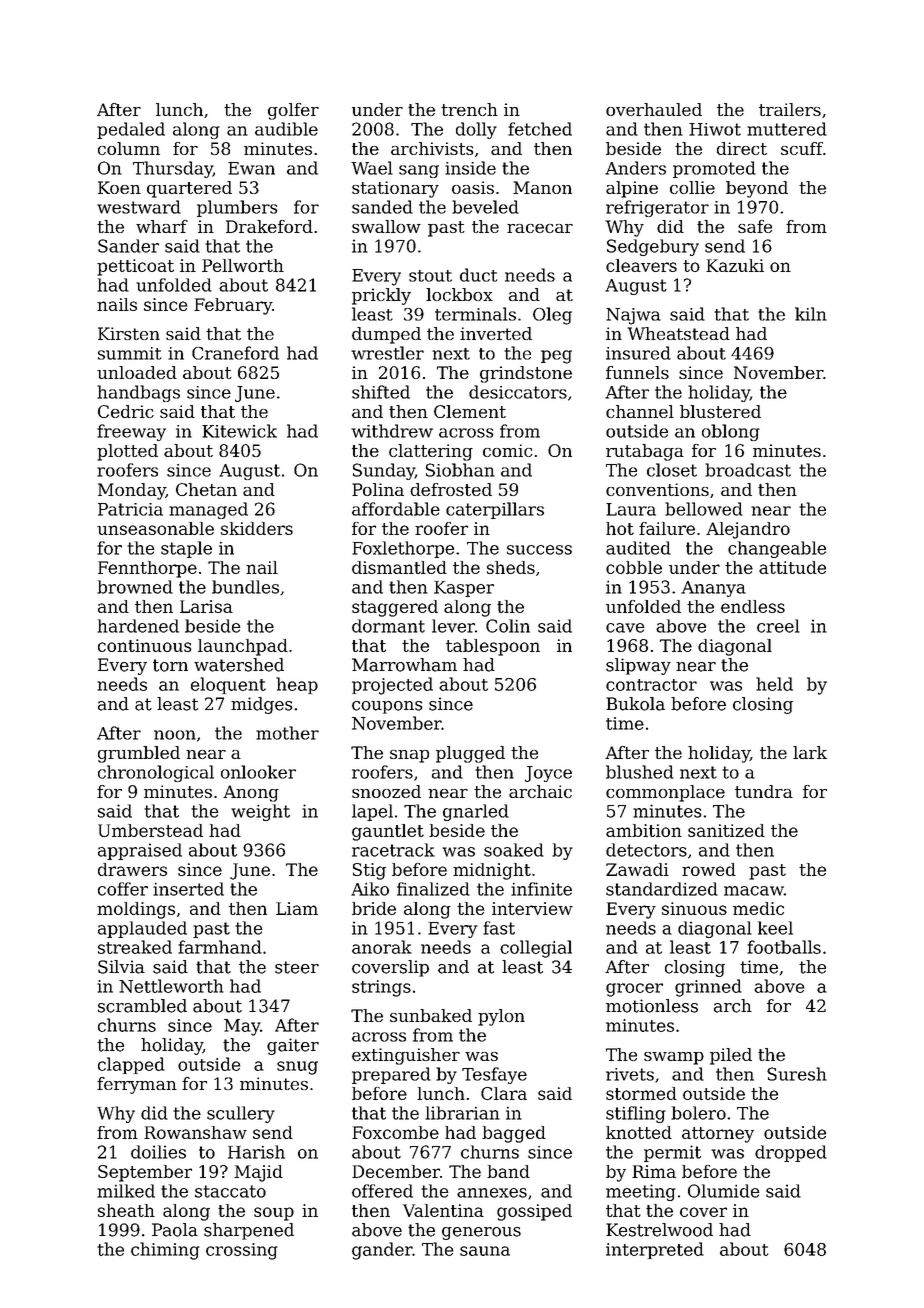  What do you see at coordinates (485, 207) in the screenshot?
I see `beveled` at bounding box center [485, 207].
